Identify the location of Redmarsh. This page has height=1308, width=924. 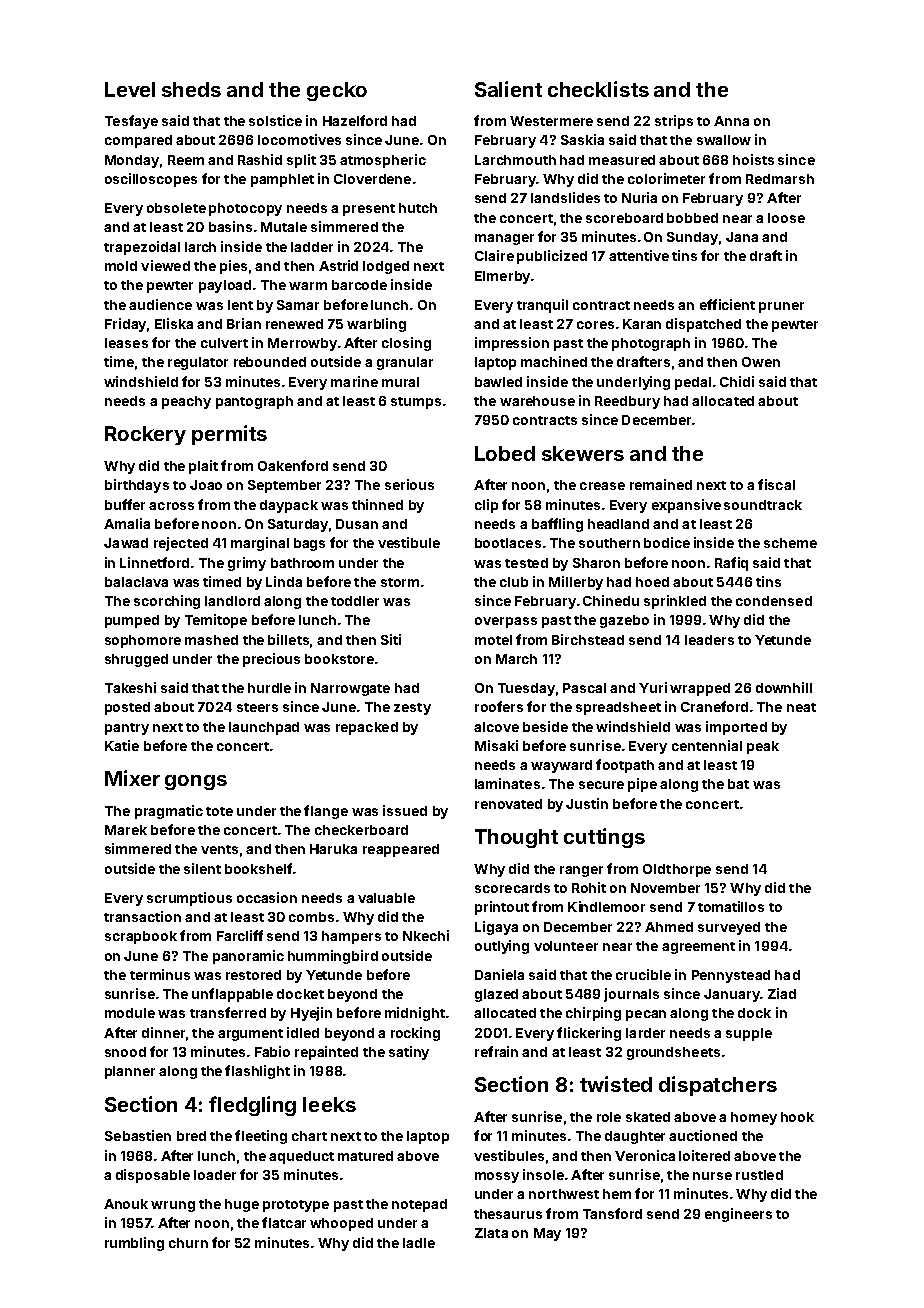
(780, 179).
